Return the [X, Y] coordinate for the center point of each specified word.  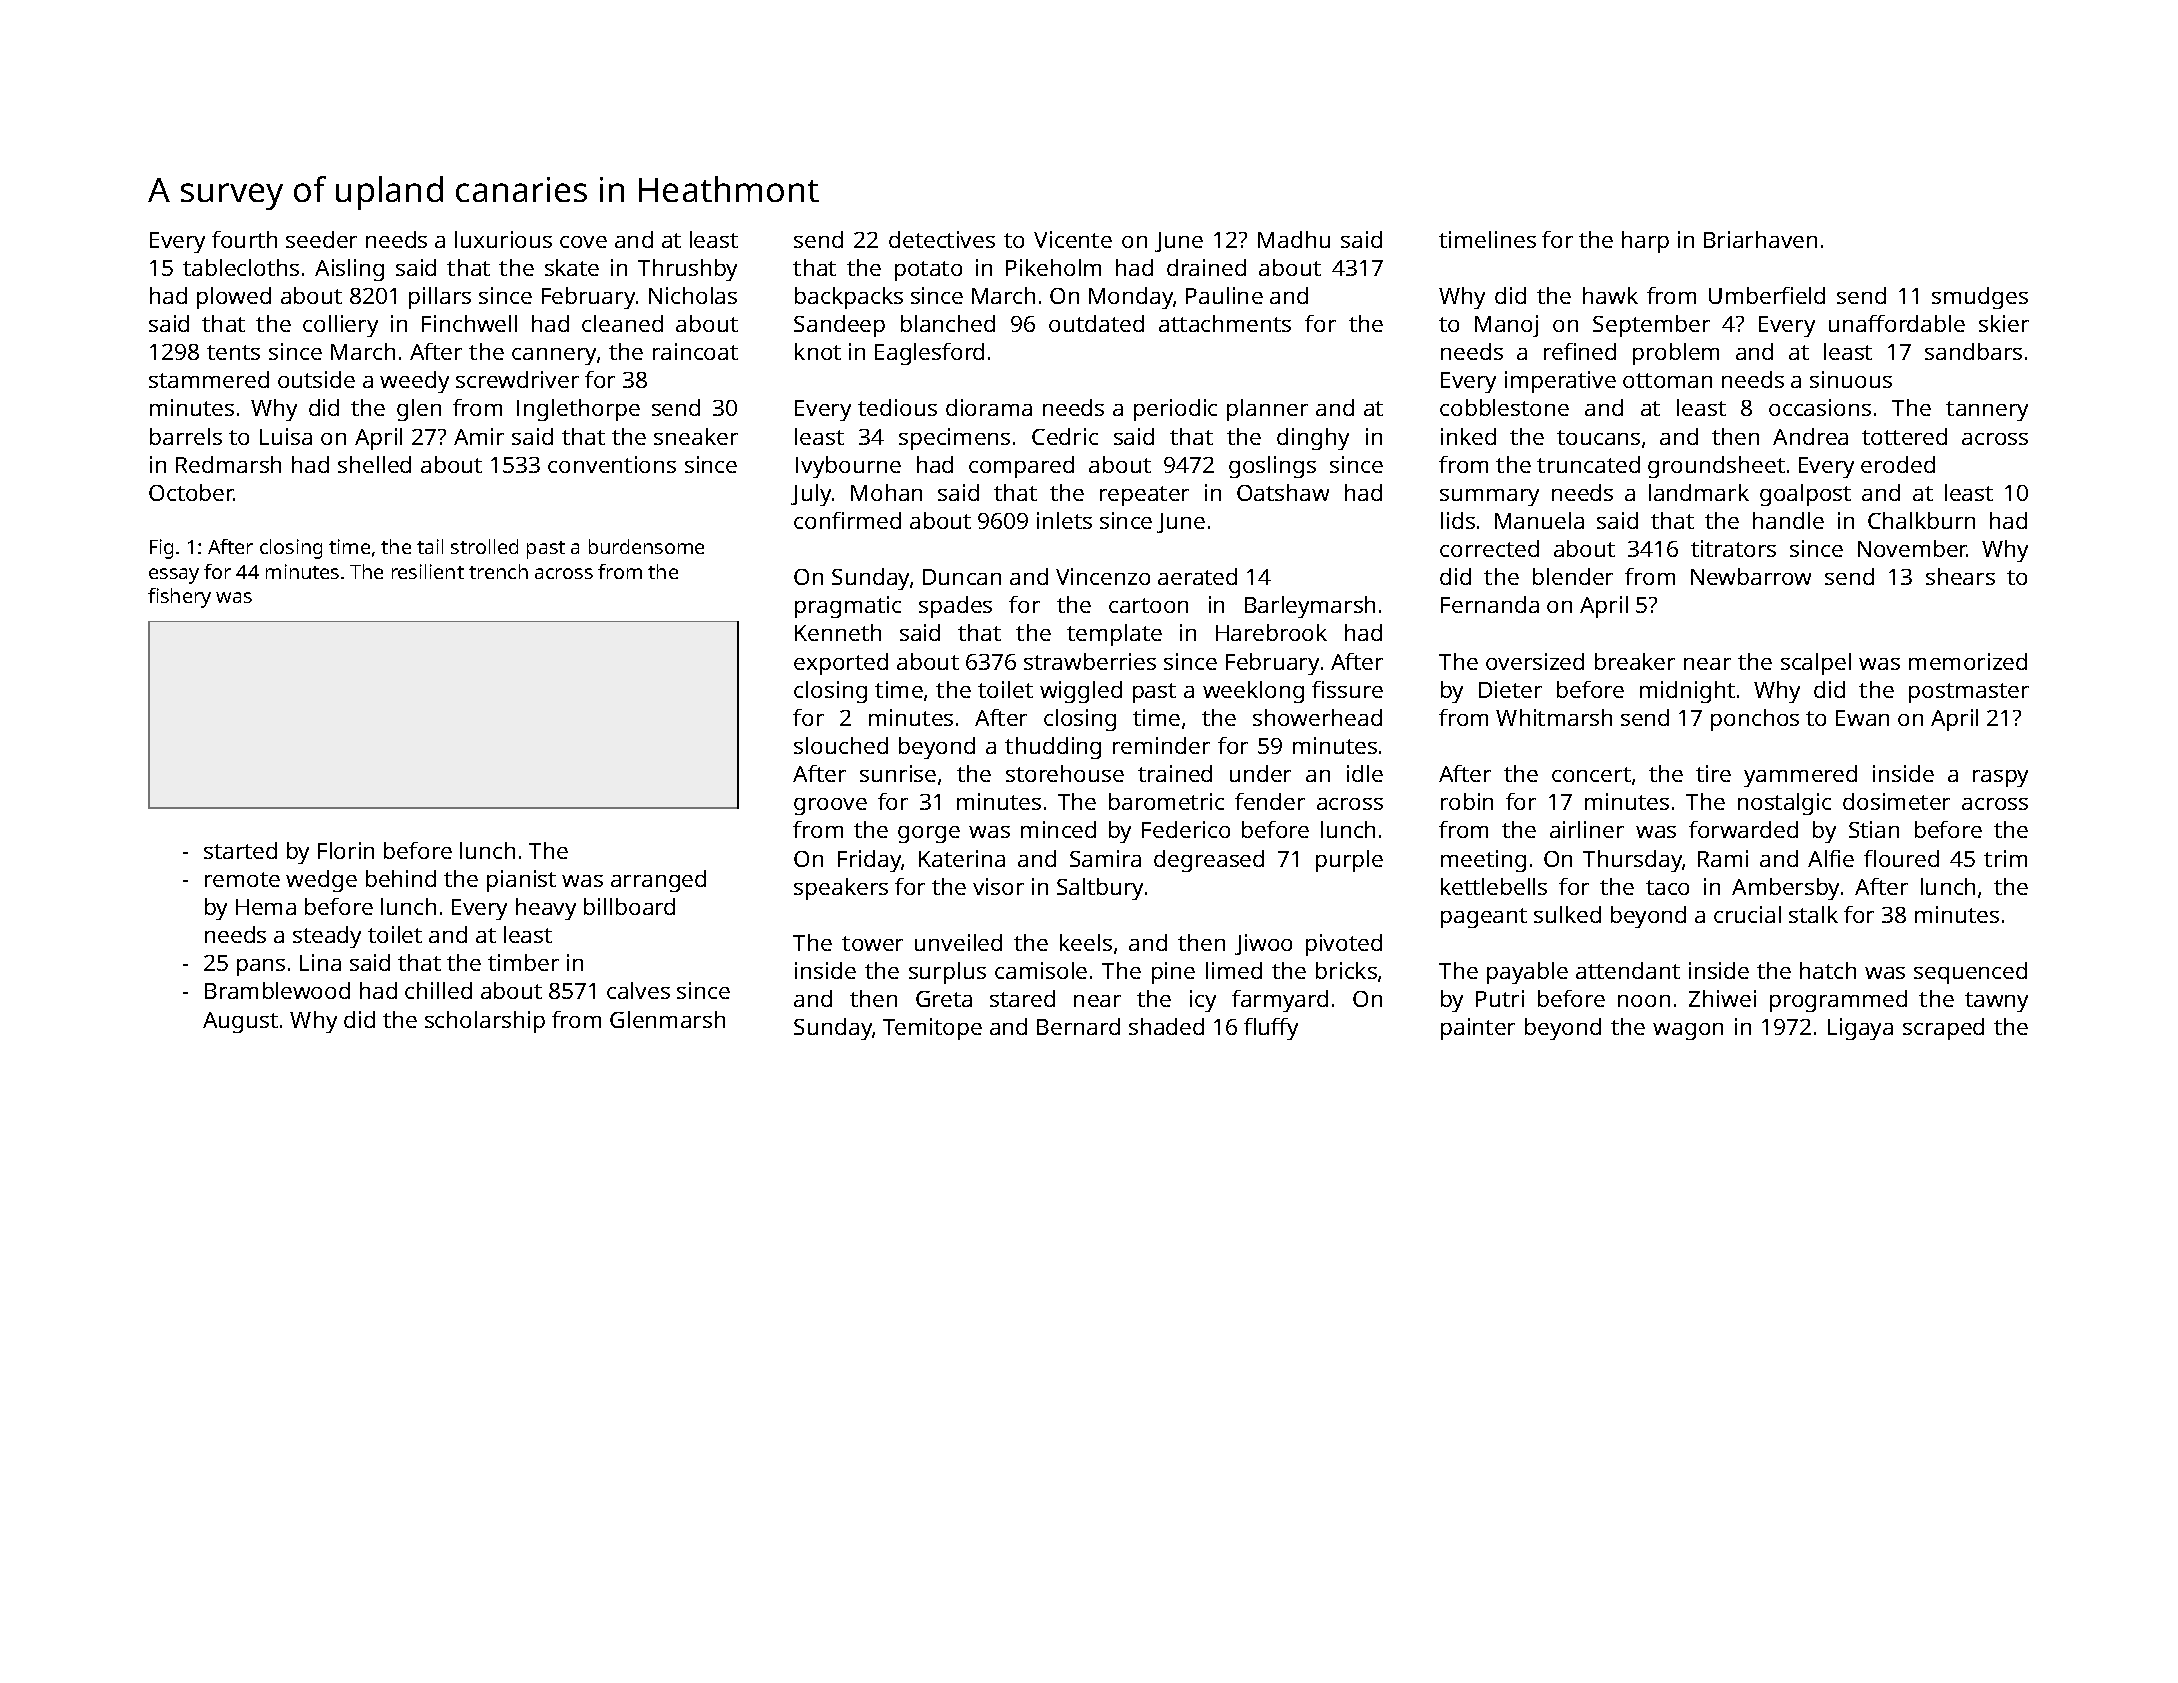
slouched [841, 745]
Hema [266, 907]
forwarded [1743, 829]
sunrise [898, 773]
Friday [870, 861]
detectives [942, 239]
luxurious [503, 239]
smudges [1980, 298]
